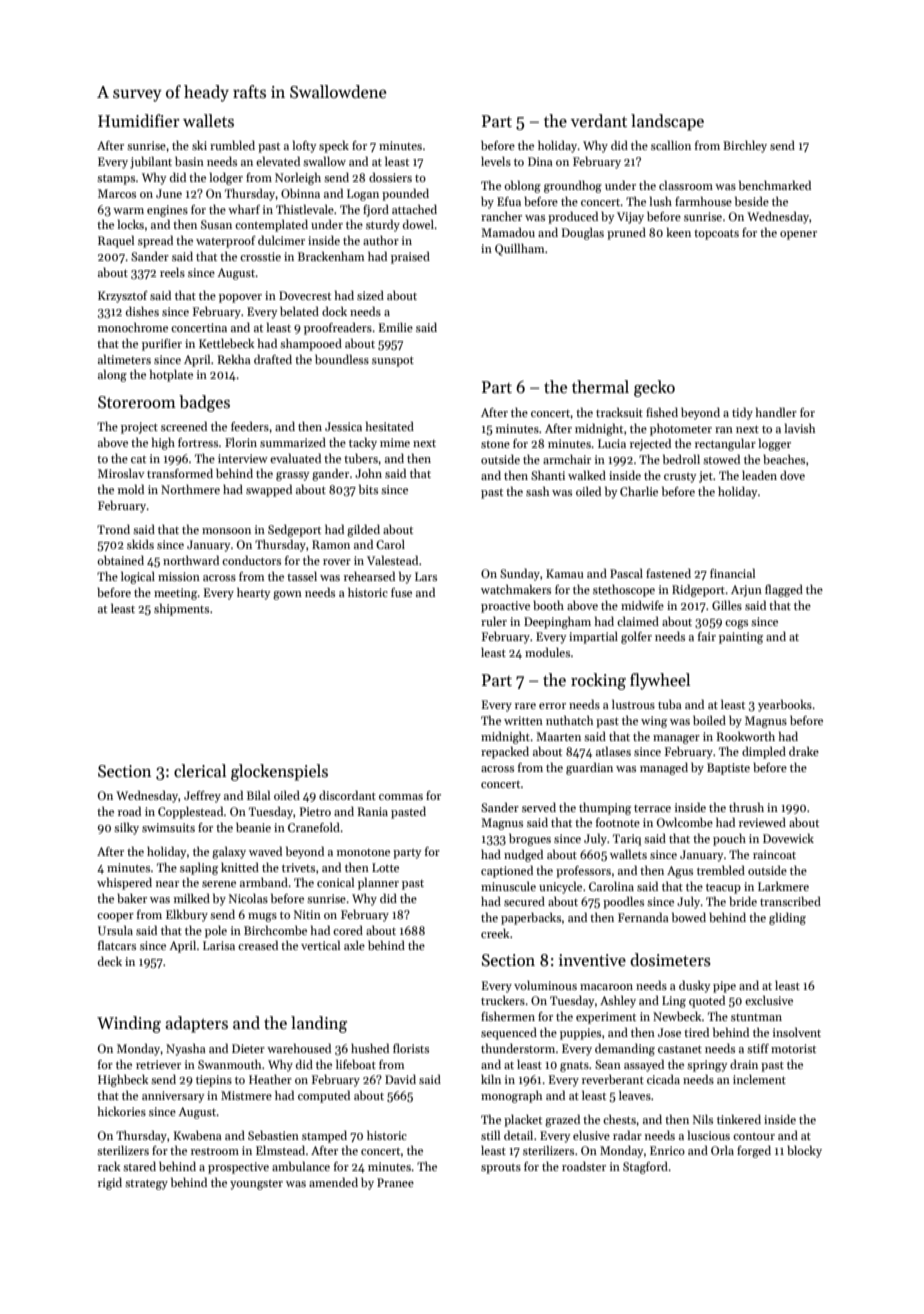 The width and height of the image is (924, 1314). I want to click on Birchley, so click(745, 147).
